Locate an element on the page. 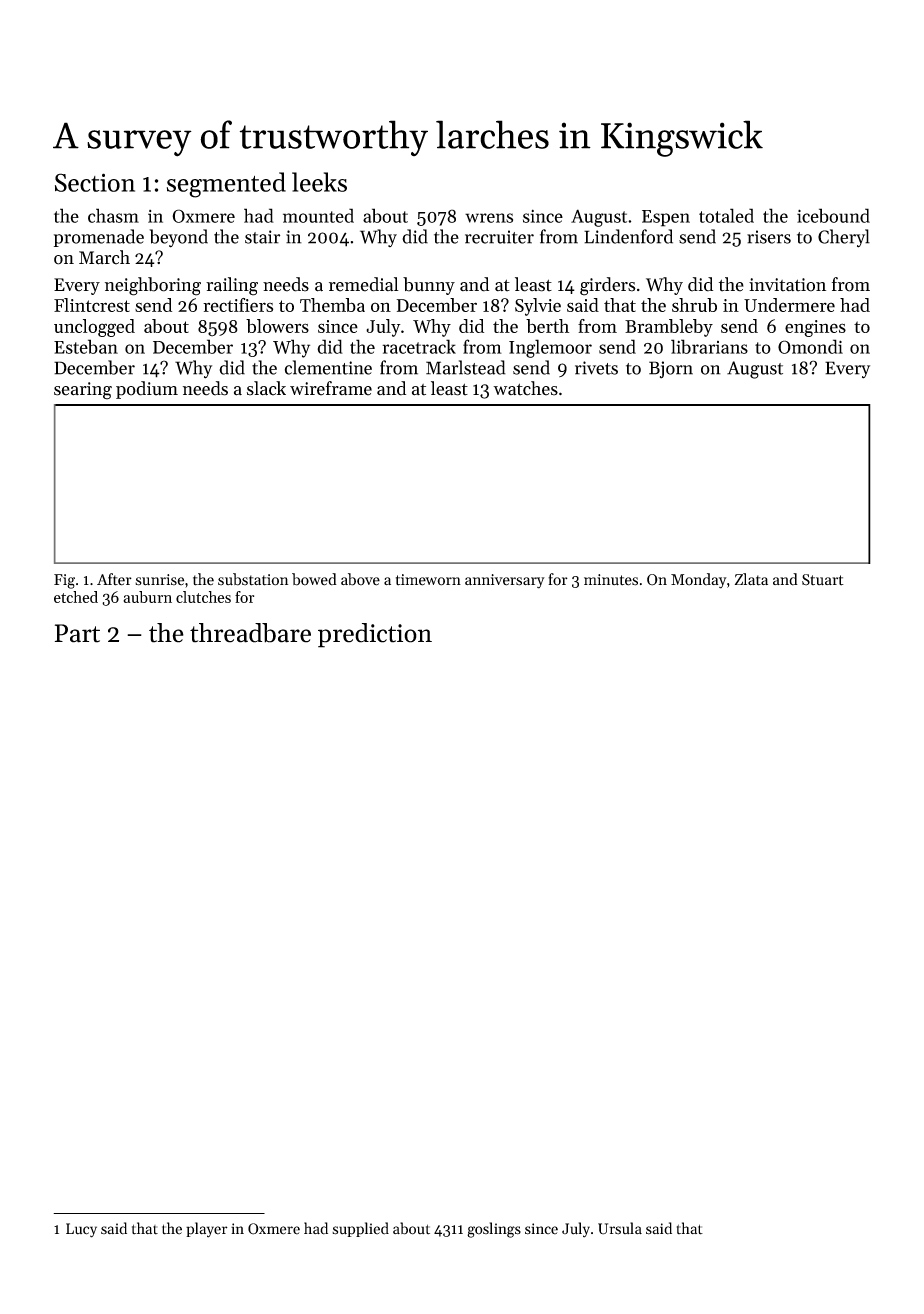 This page has width=924, height=1314. leeks is located at coordinates (319, 182).
